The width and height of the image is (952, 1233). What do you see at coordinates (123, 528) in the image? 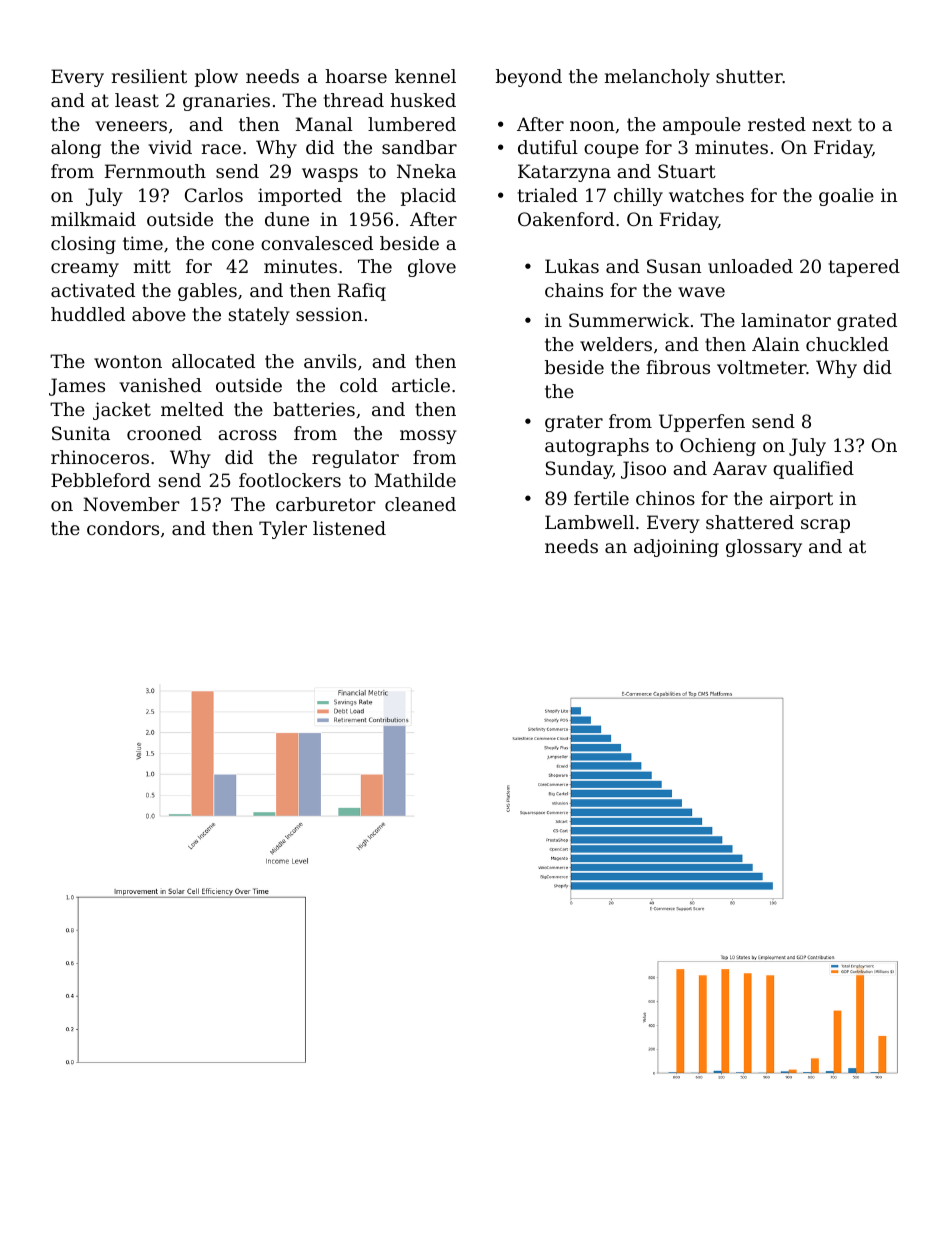
I see `condors` at bounding box center [123, 528].
